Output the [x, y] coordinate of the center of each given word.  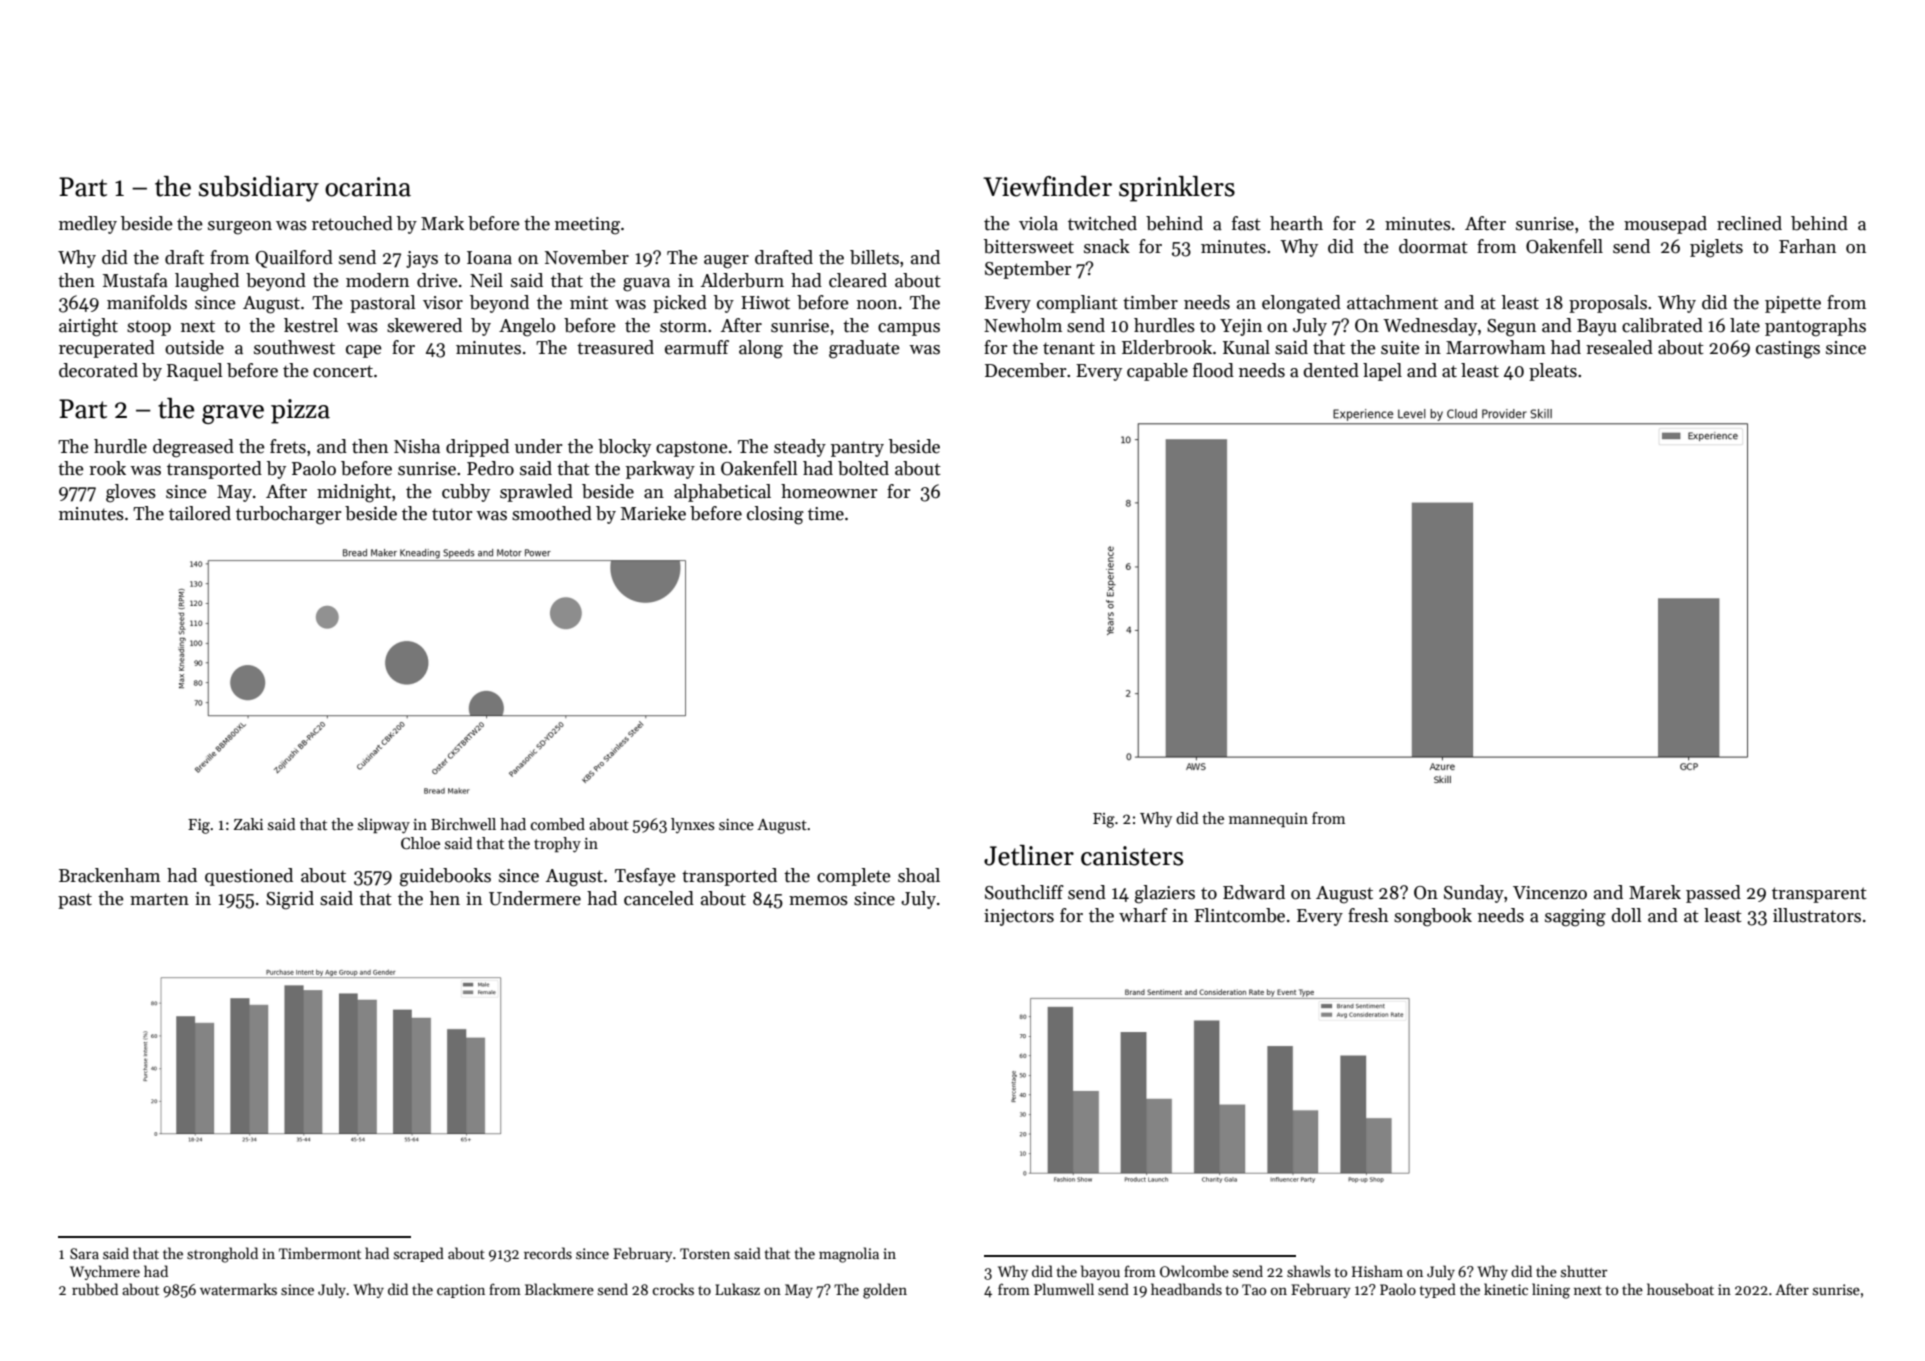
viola [1038, 223]
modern [377, 280]
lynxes [693, 825]
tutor [452, 514]
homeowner [829, 491]
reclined [1749, 223]
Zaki [248, 824]
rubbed [95, 1289]
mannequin [1268, 820]
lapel [1382, 372]
